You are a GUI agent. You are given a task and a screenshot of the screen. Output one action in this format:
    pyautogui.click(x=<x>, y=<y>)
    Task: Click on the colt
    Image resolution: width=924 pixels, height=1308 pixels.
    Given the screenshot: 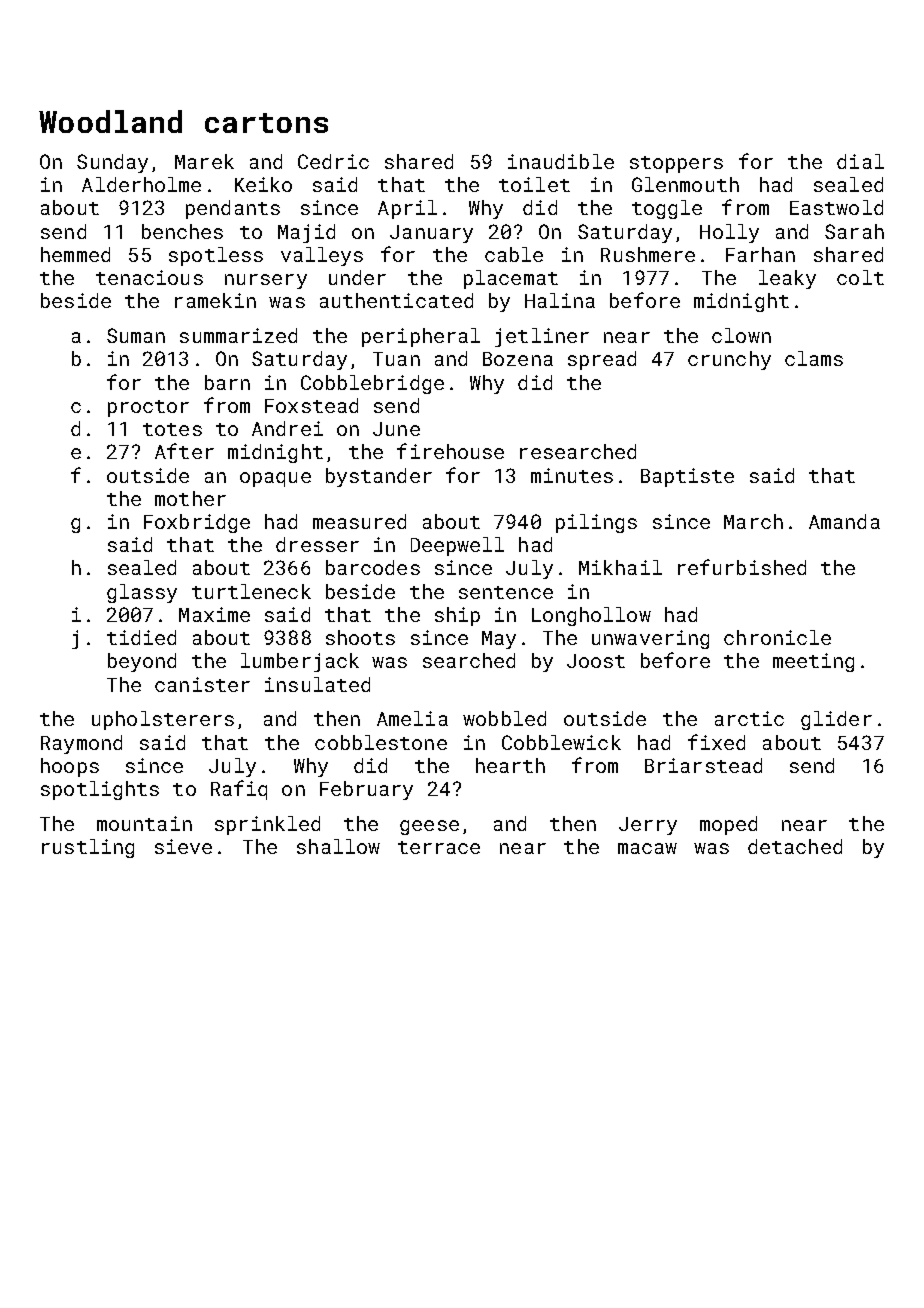 What is the action you would take?
    pyautogui.click(x=860, y=277)
